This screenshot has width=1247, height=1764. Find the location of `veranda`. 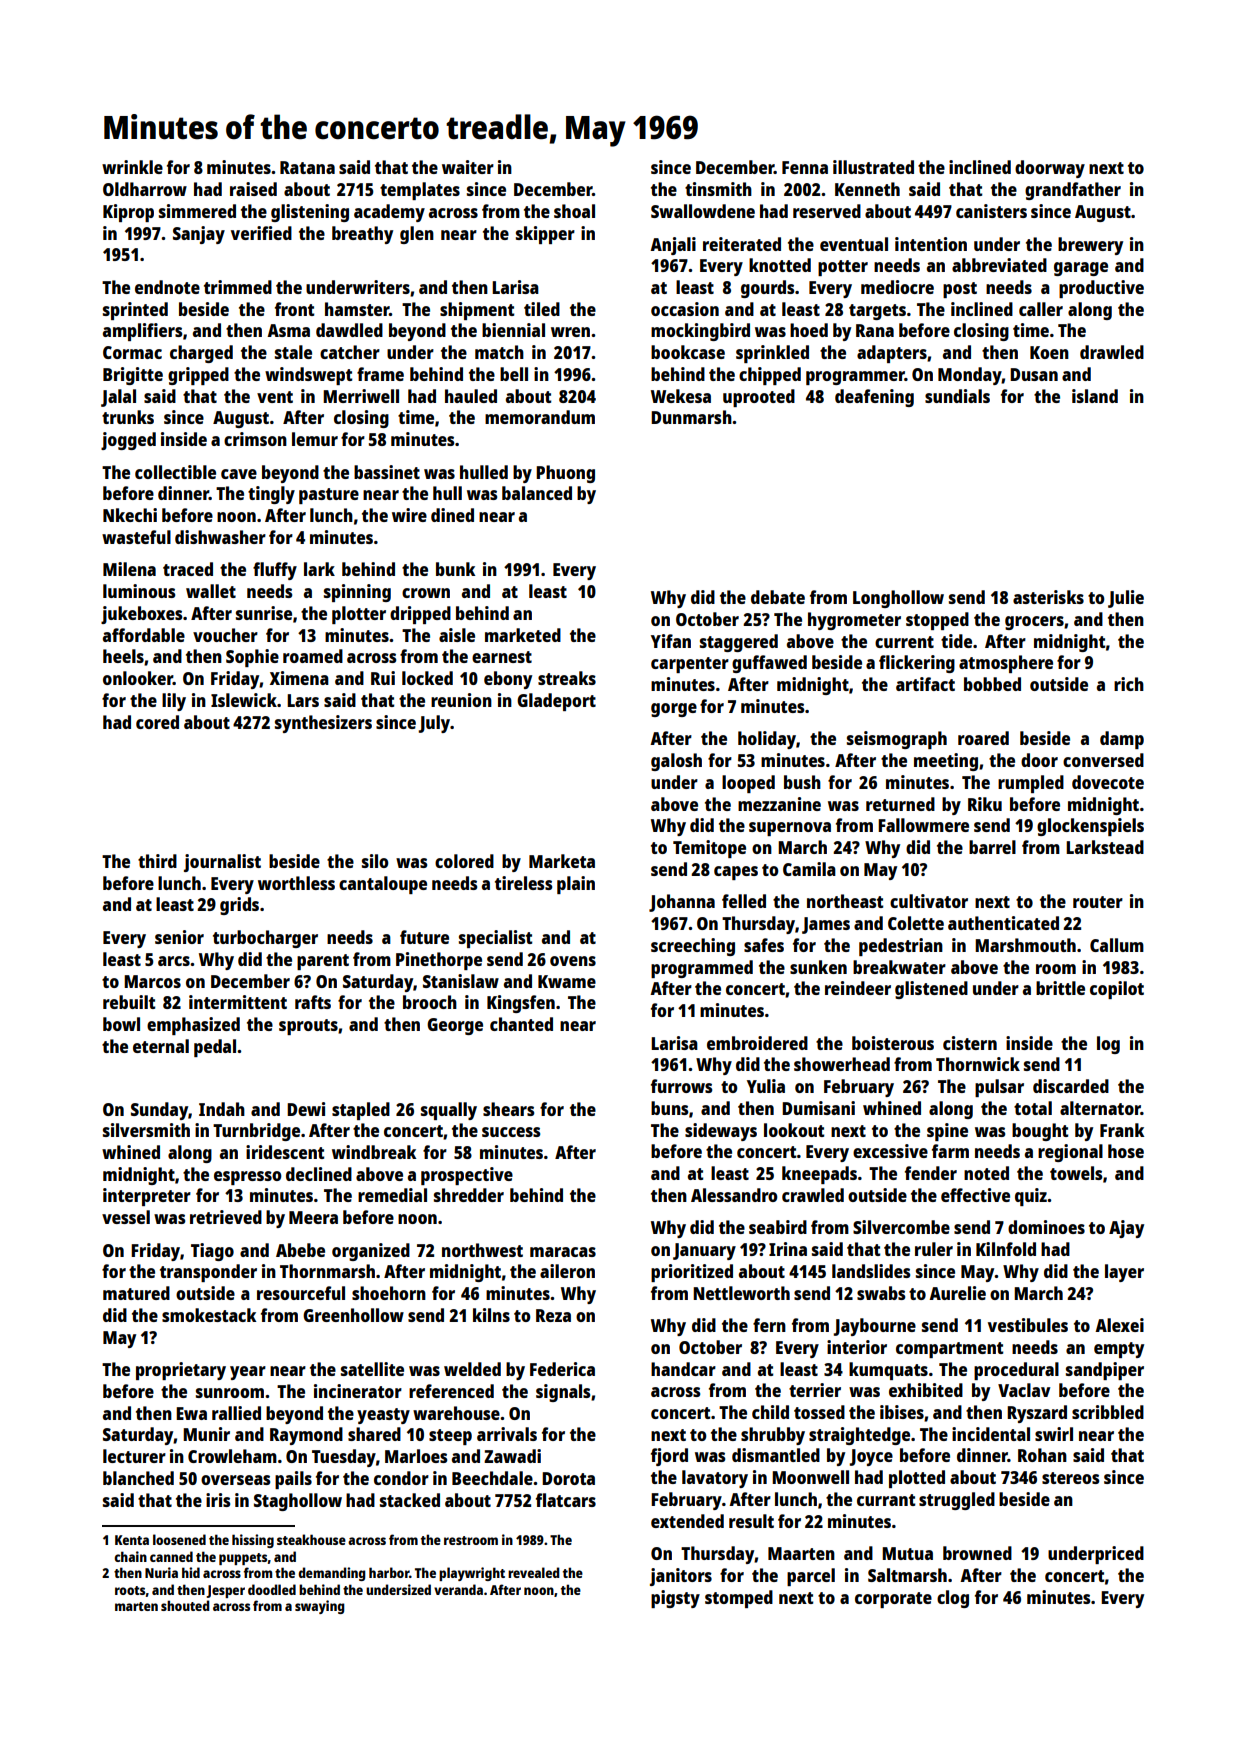

veranda is located at coordinates (458, 1589).
